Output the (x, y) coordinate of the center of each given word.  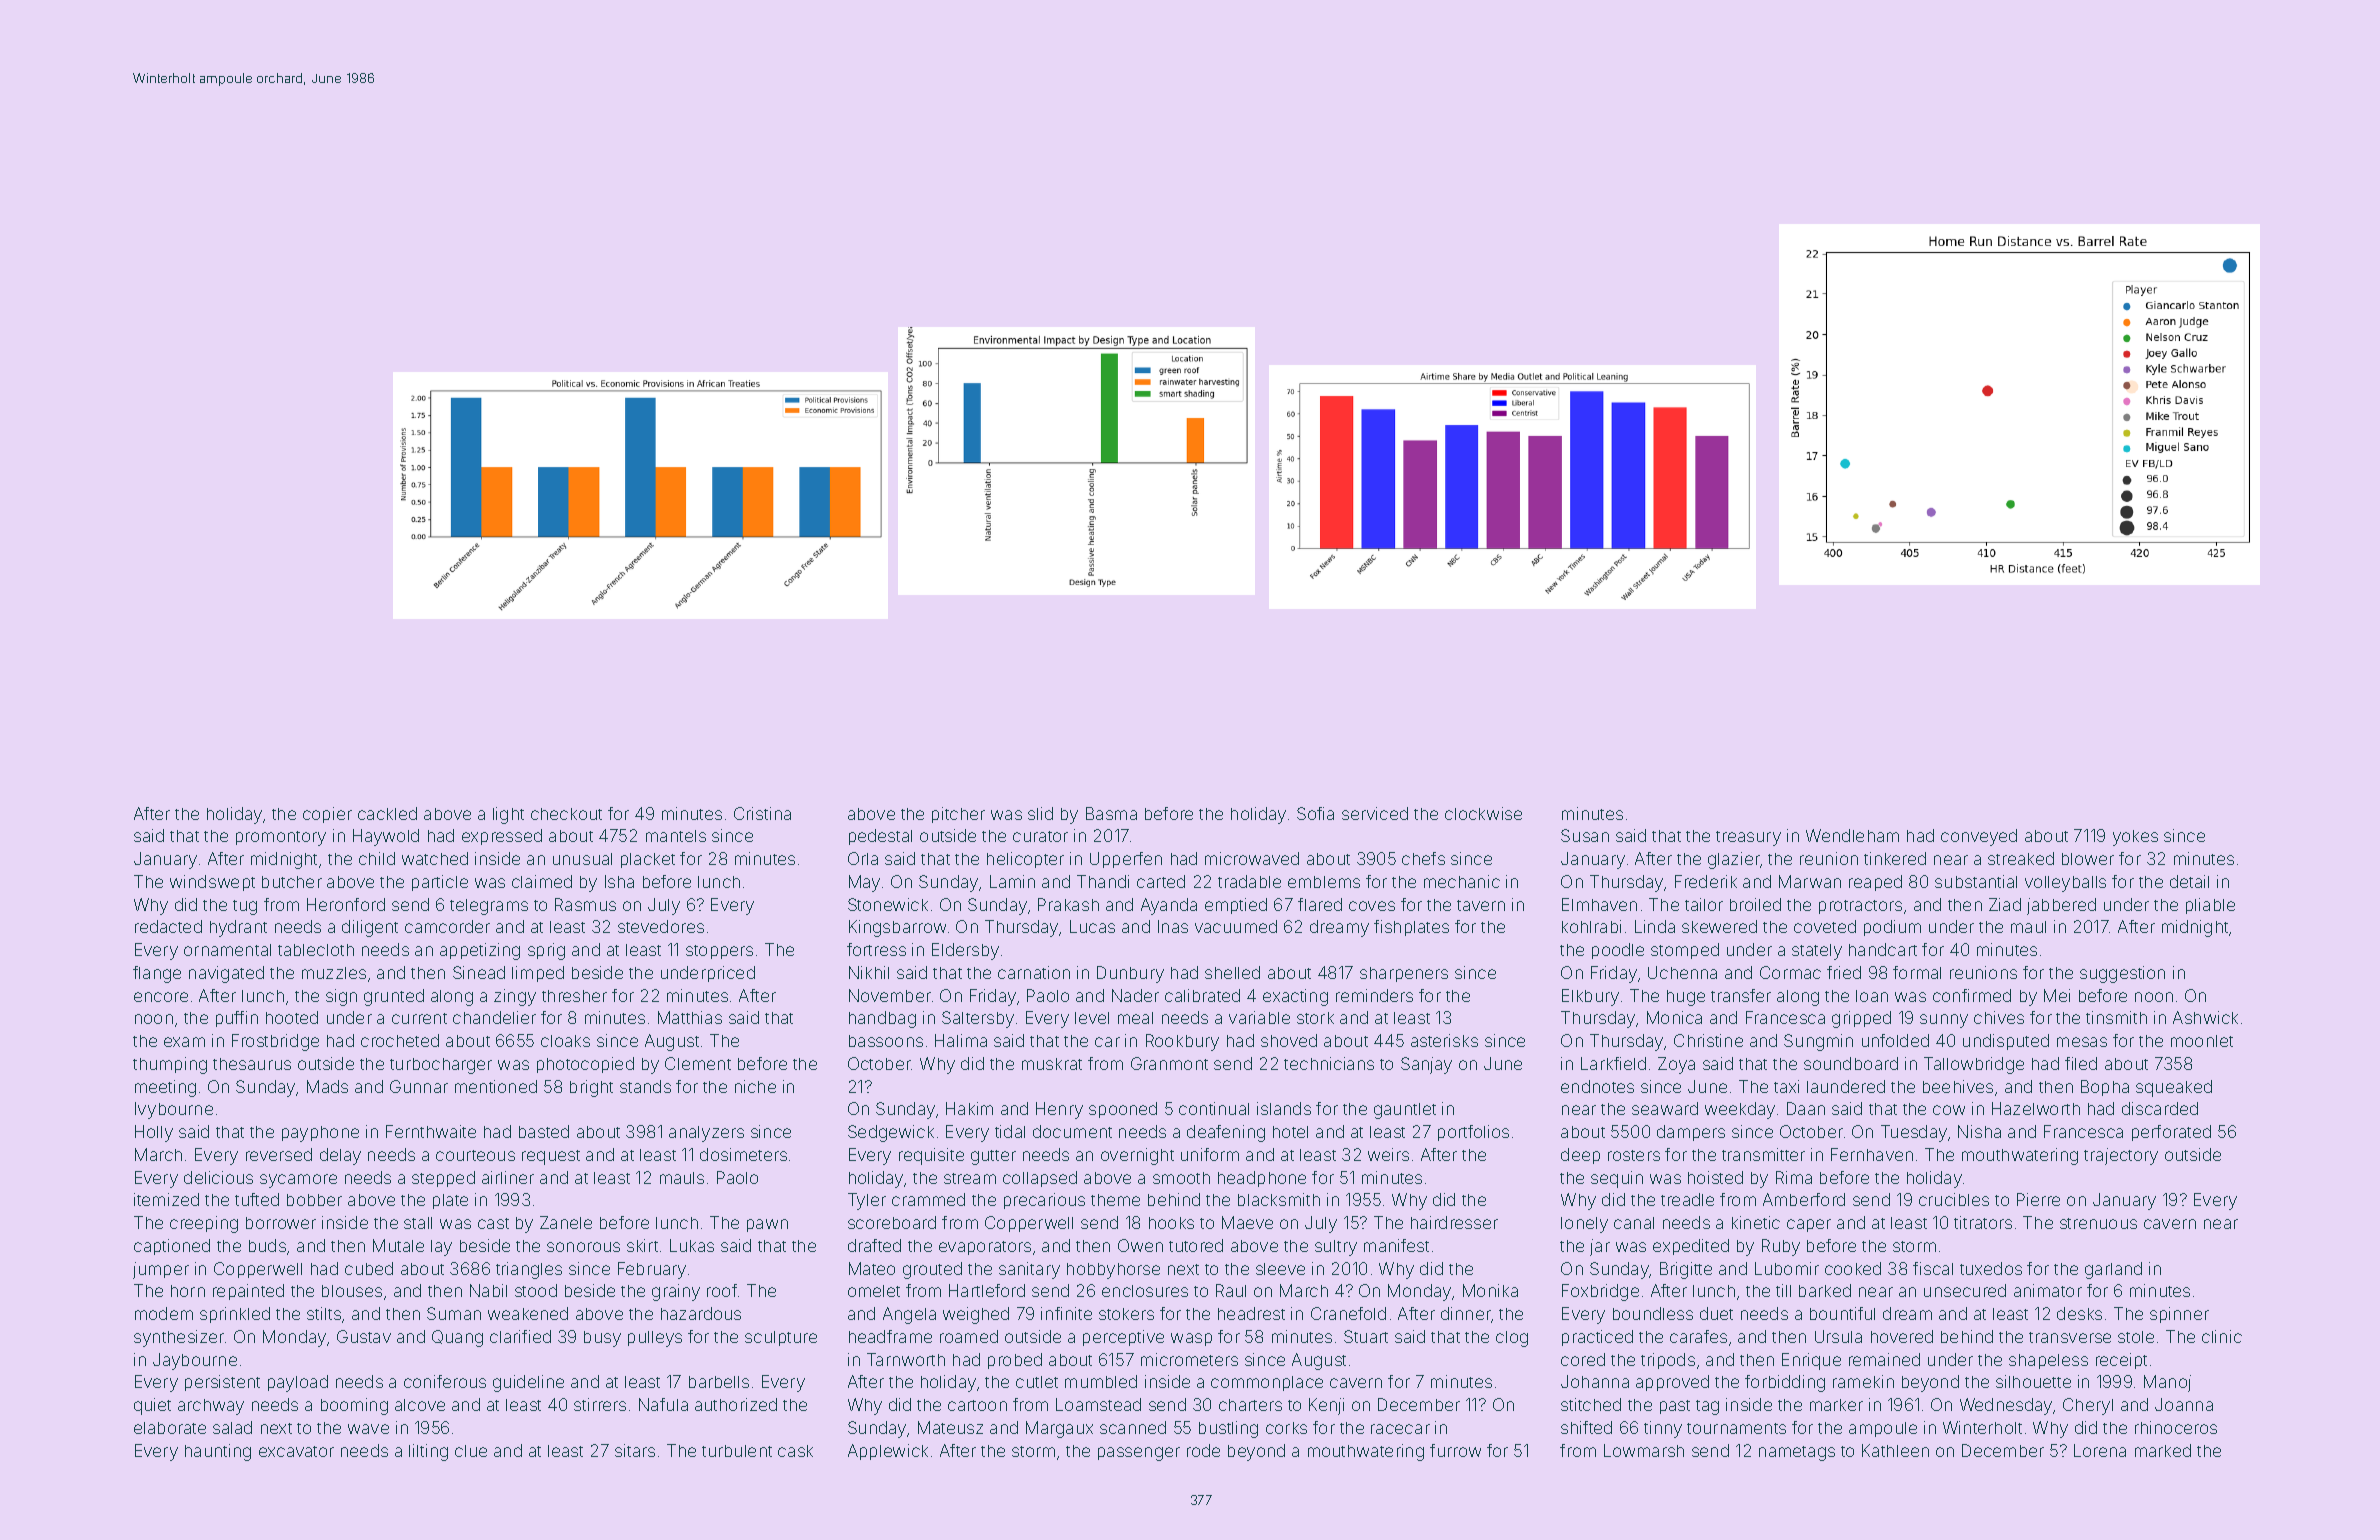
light (508, 815)
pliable (2210, 906)
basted (544, 1131)
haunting (218, 1452)
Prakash (1068, 904)
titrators (1983, 1222)
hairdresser (1454, 1222)
